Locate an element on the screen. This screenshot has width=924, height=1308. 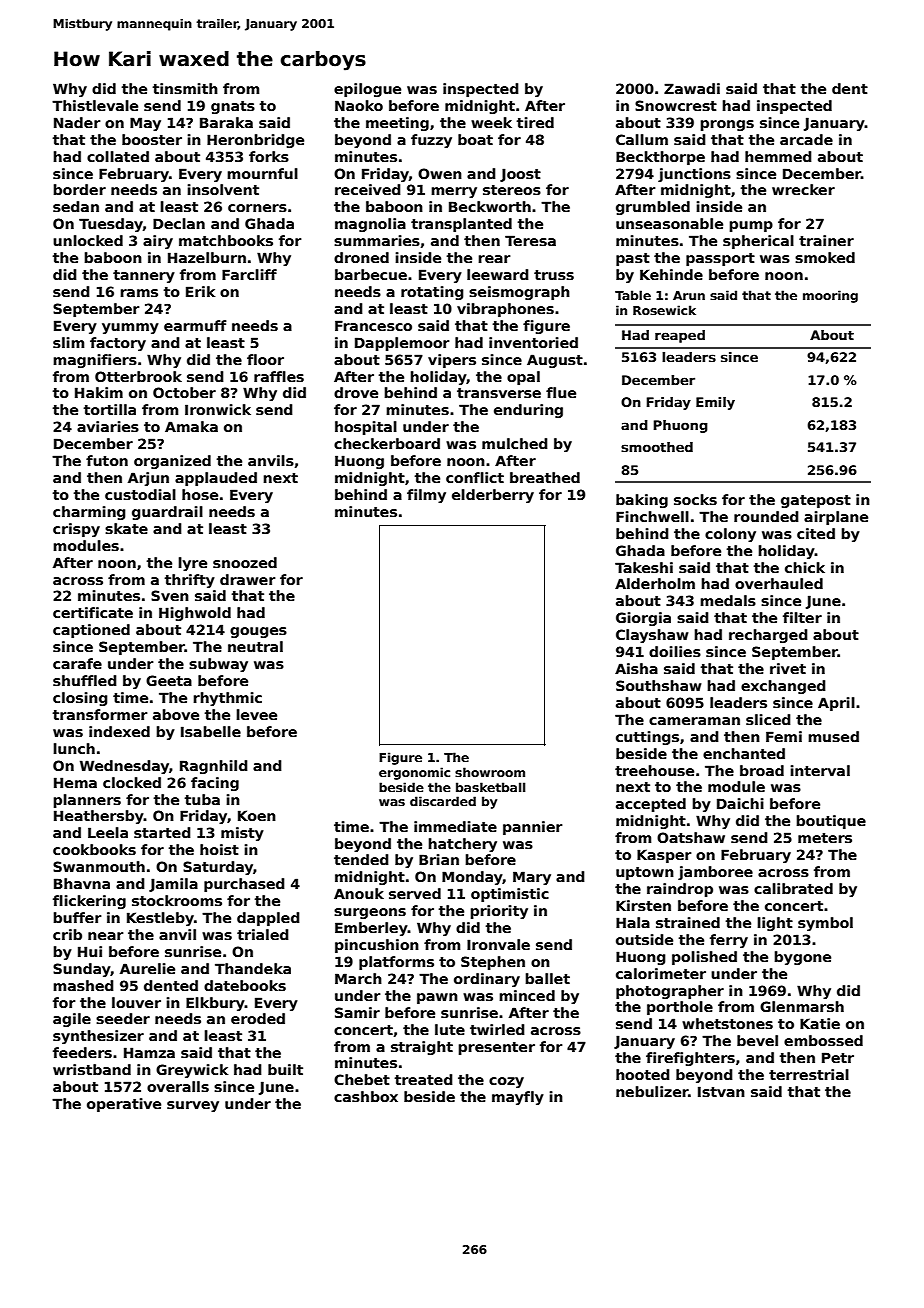
April is located at coordinates (836, 704).
